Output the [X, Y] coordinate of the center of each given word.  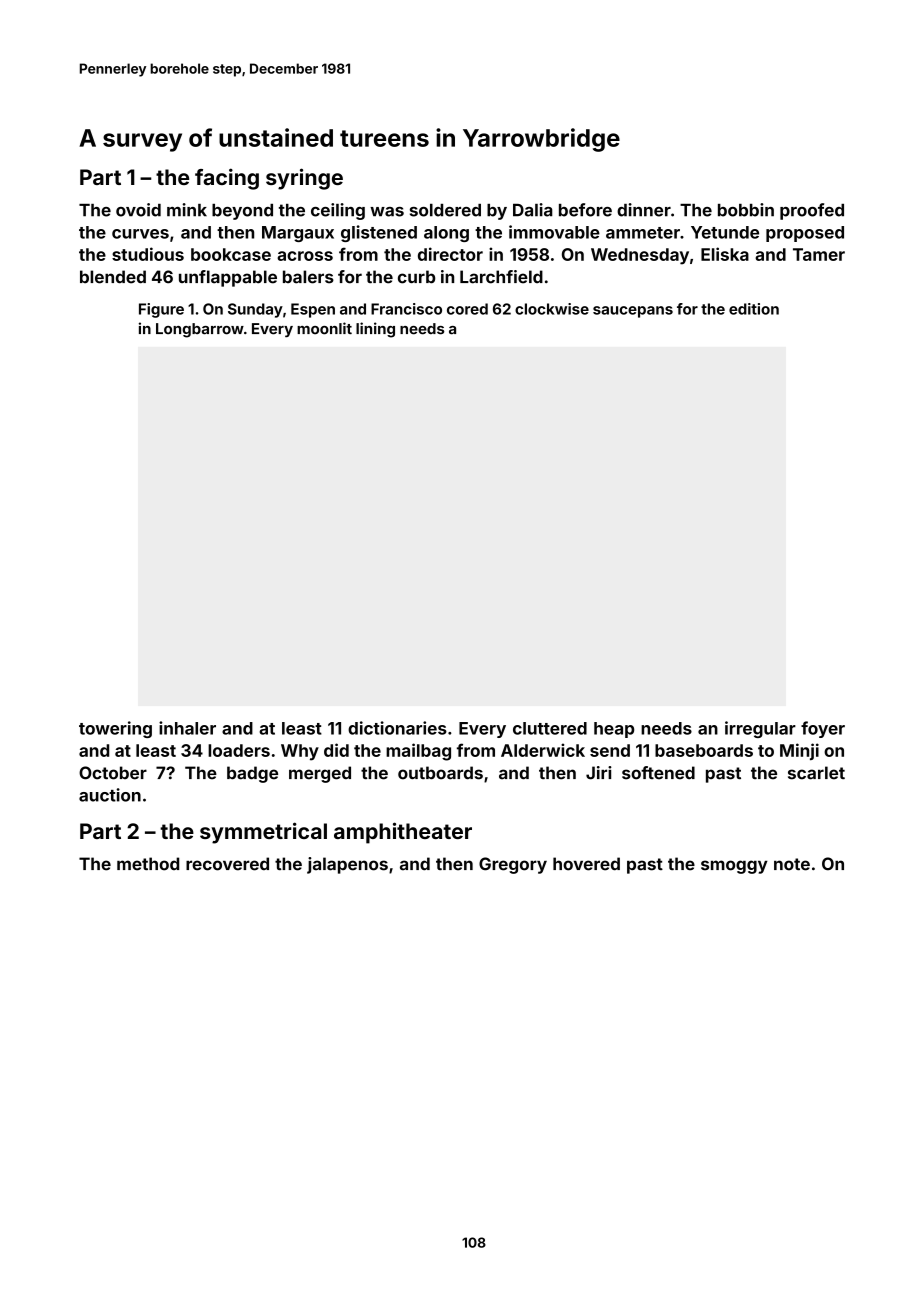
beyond [242, 212]
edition [754, 309]
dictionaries [397, 728]
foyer [823, 729]
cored [467, 309]
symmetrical [263, 833]
